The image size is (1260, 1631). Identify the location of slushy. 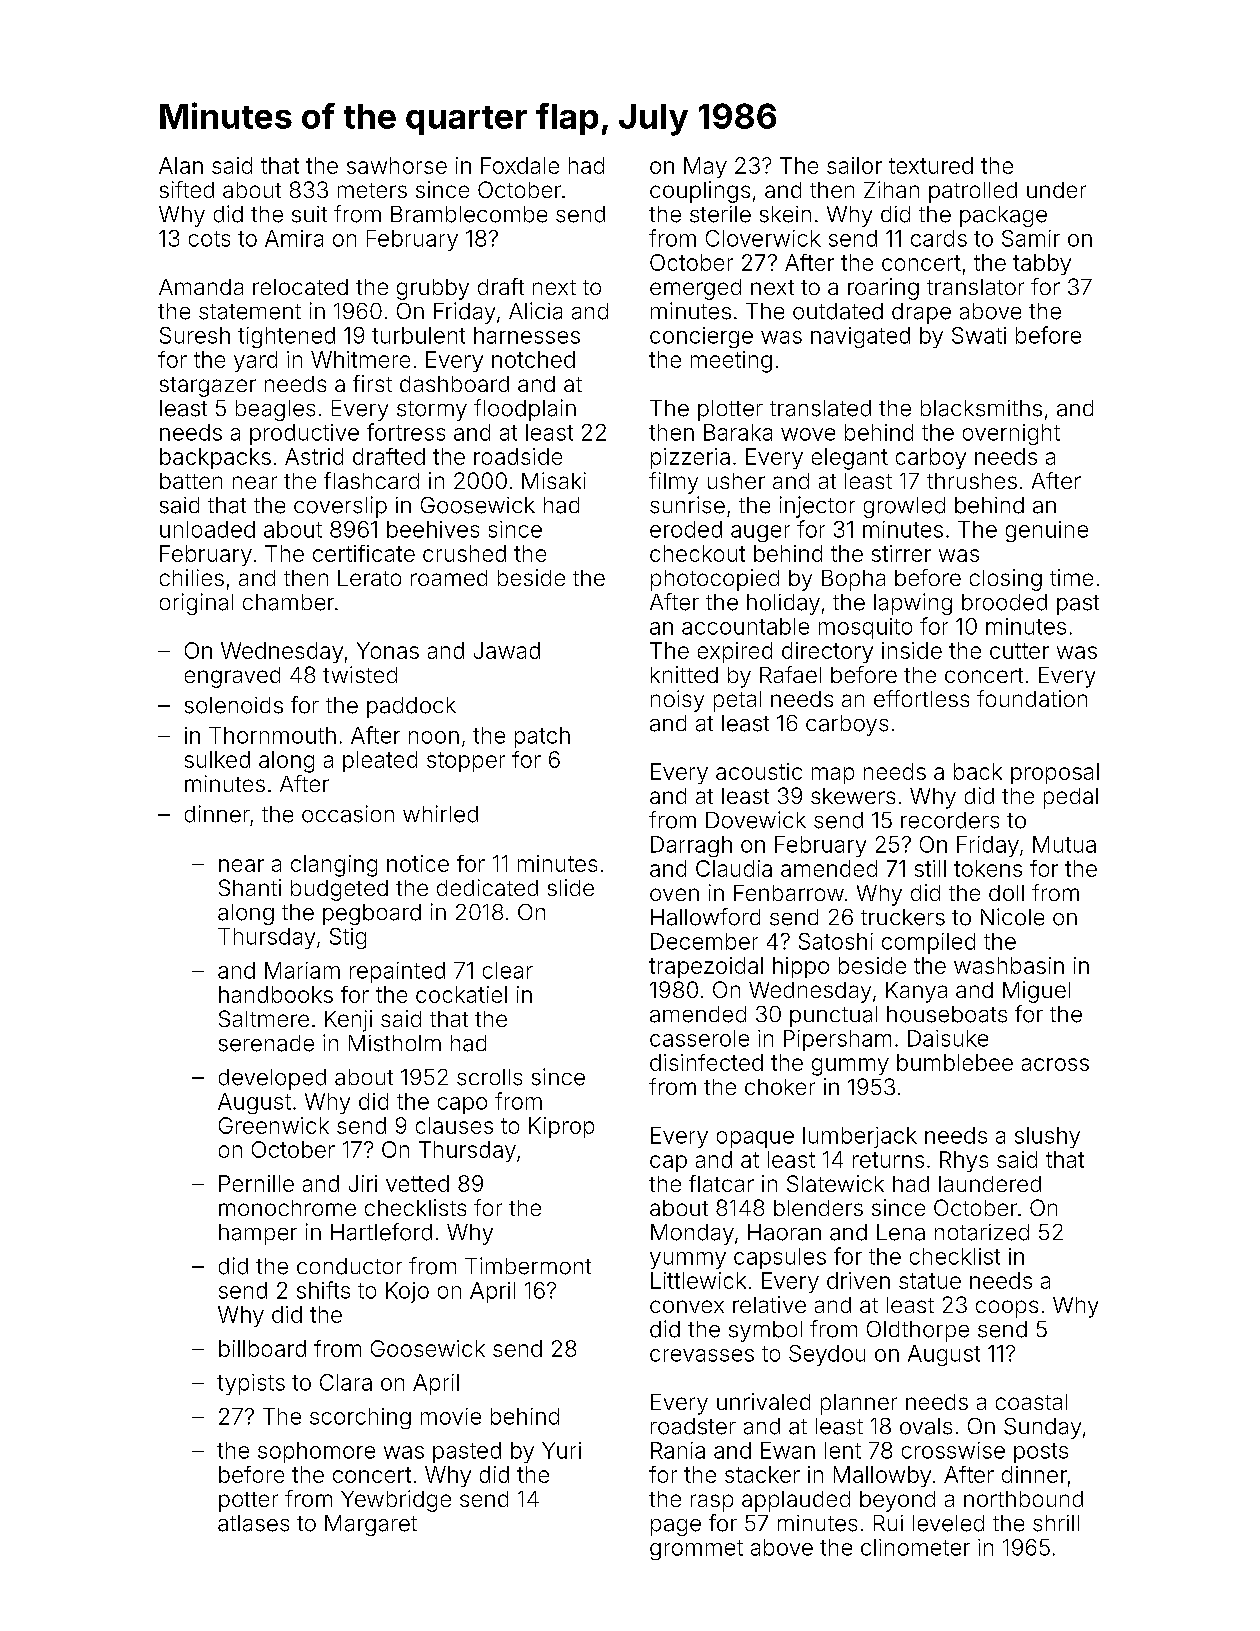
(1047, 1137).
